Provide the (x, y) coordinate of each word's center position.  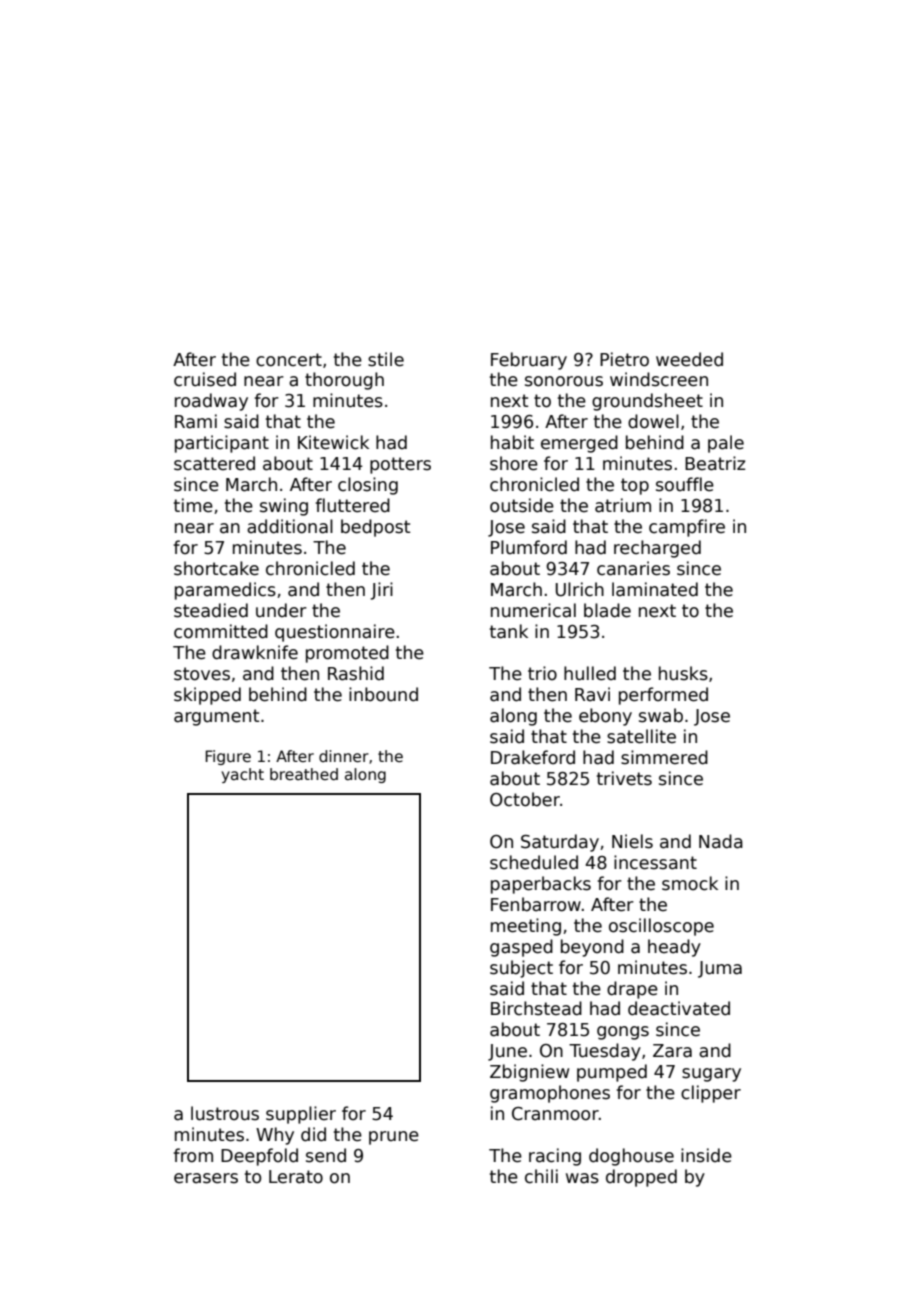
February (529, 361)
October (525, 799)
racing (555, 1157)
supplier (301, 1115)
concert (289, 360)
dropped (641, 1178)
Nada (721, 841)
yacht (243, 775)
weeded (689, 359)
